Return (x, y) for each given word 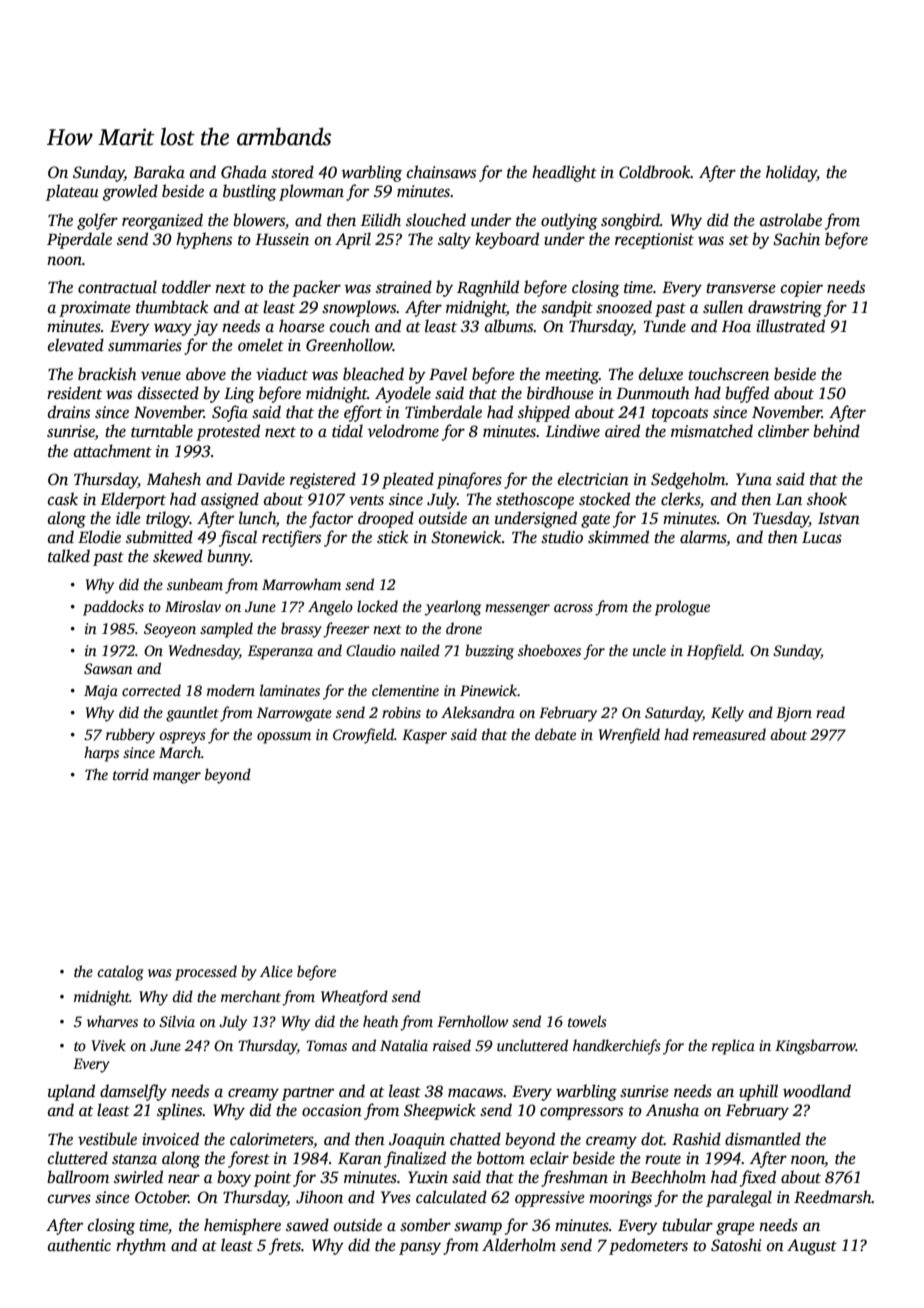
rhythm (141, 1246)
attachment (113, 451)
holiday (791, 173)
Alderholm (519, 1245)
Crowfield (363, 736)
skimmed (618, 537)
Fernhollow (472, 1021)
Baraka (159, 171)
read (830, 712)
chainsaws (441, 172)
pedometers (648, 1246)
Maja (101, 692)
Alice (276, 971)
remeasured (729, 734)
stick (392, 537)
